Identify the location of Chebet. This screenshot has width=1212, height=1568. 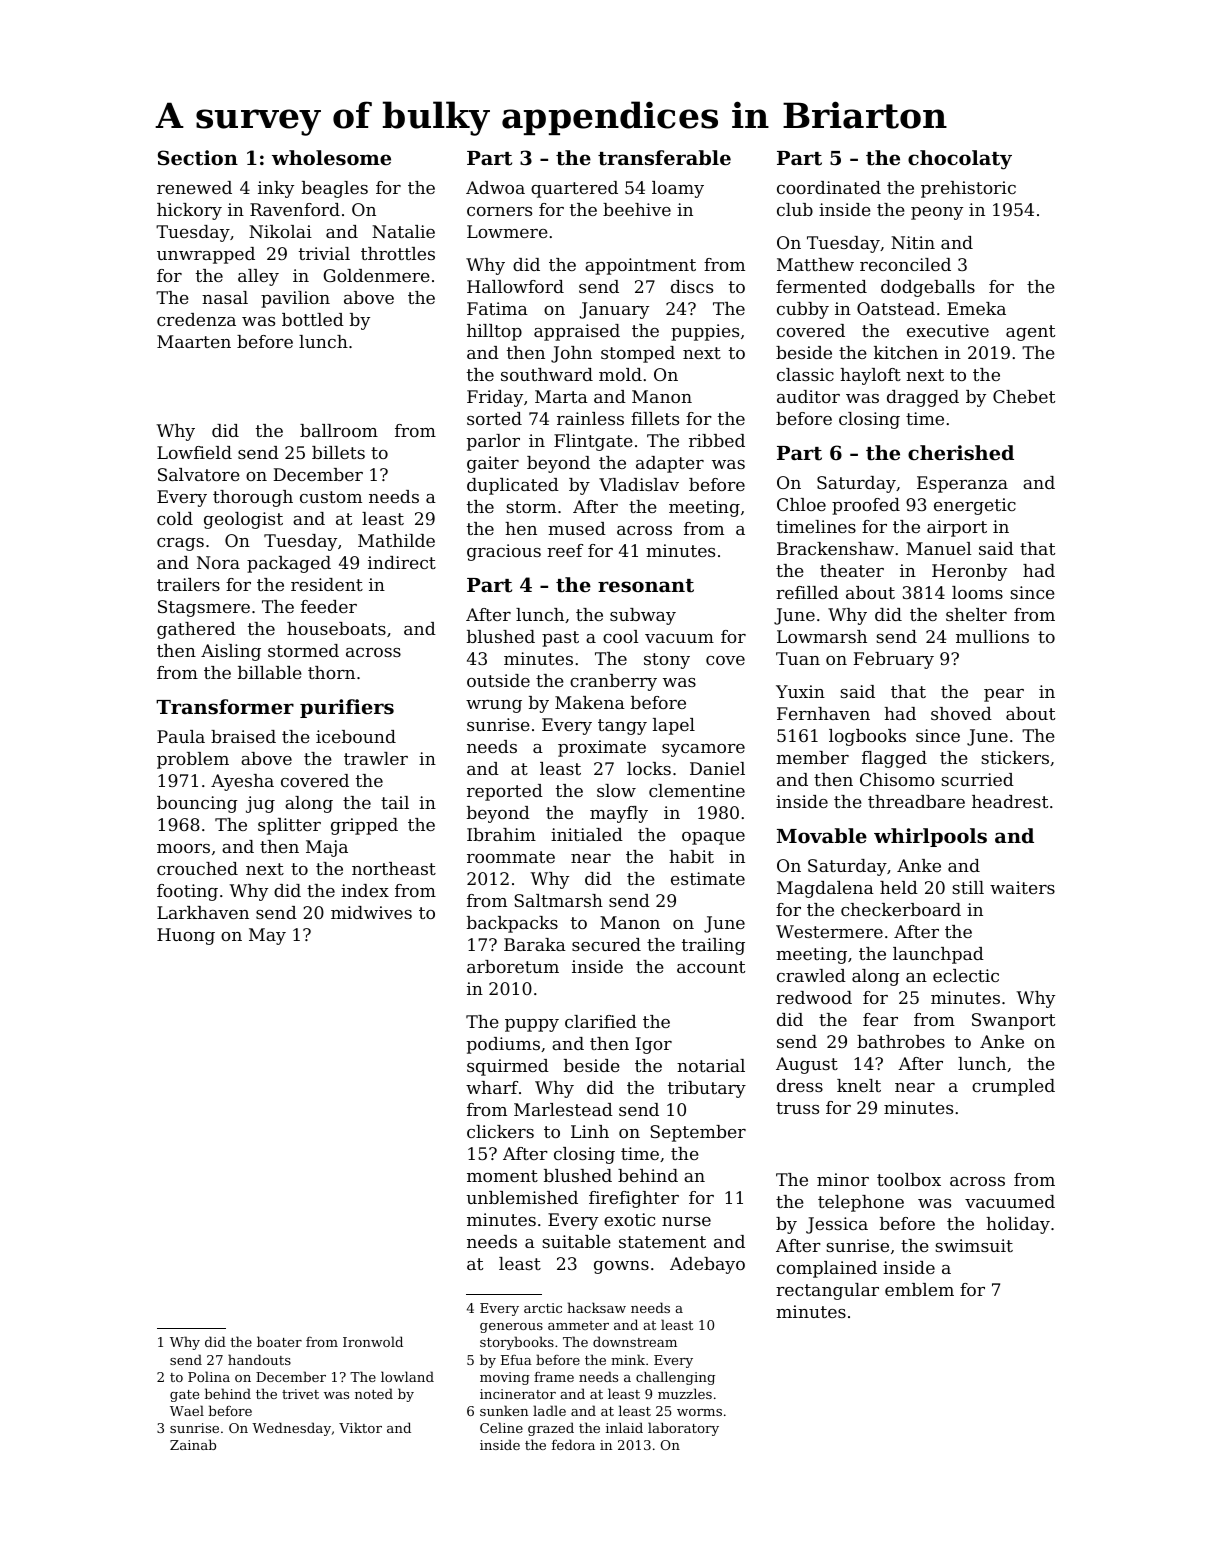
(1024, 396).
